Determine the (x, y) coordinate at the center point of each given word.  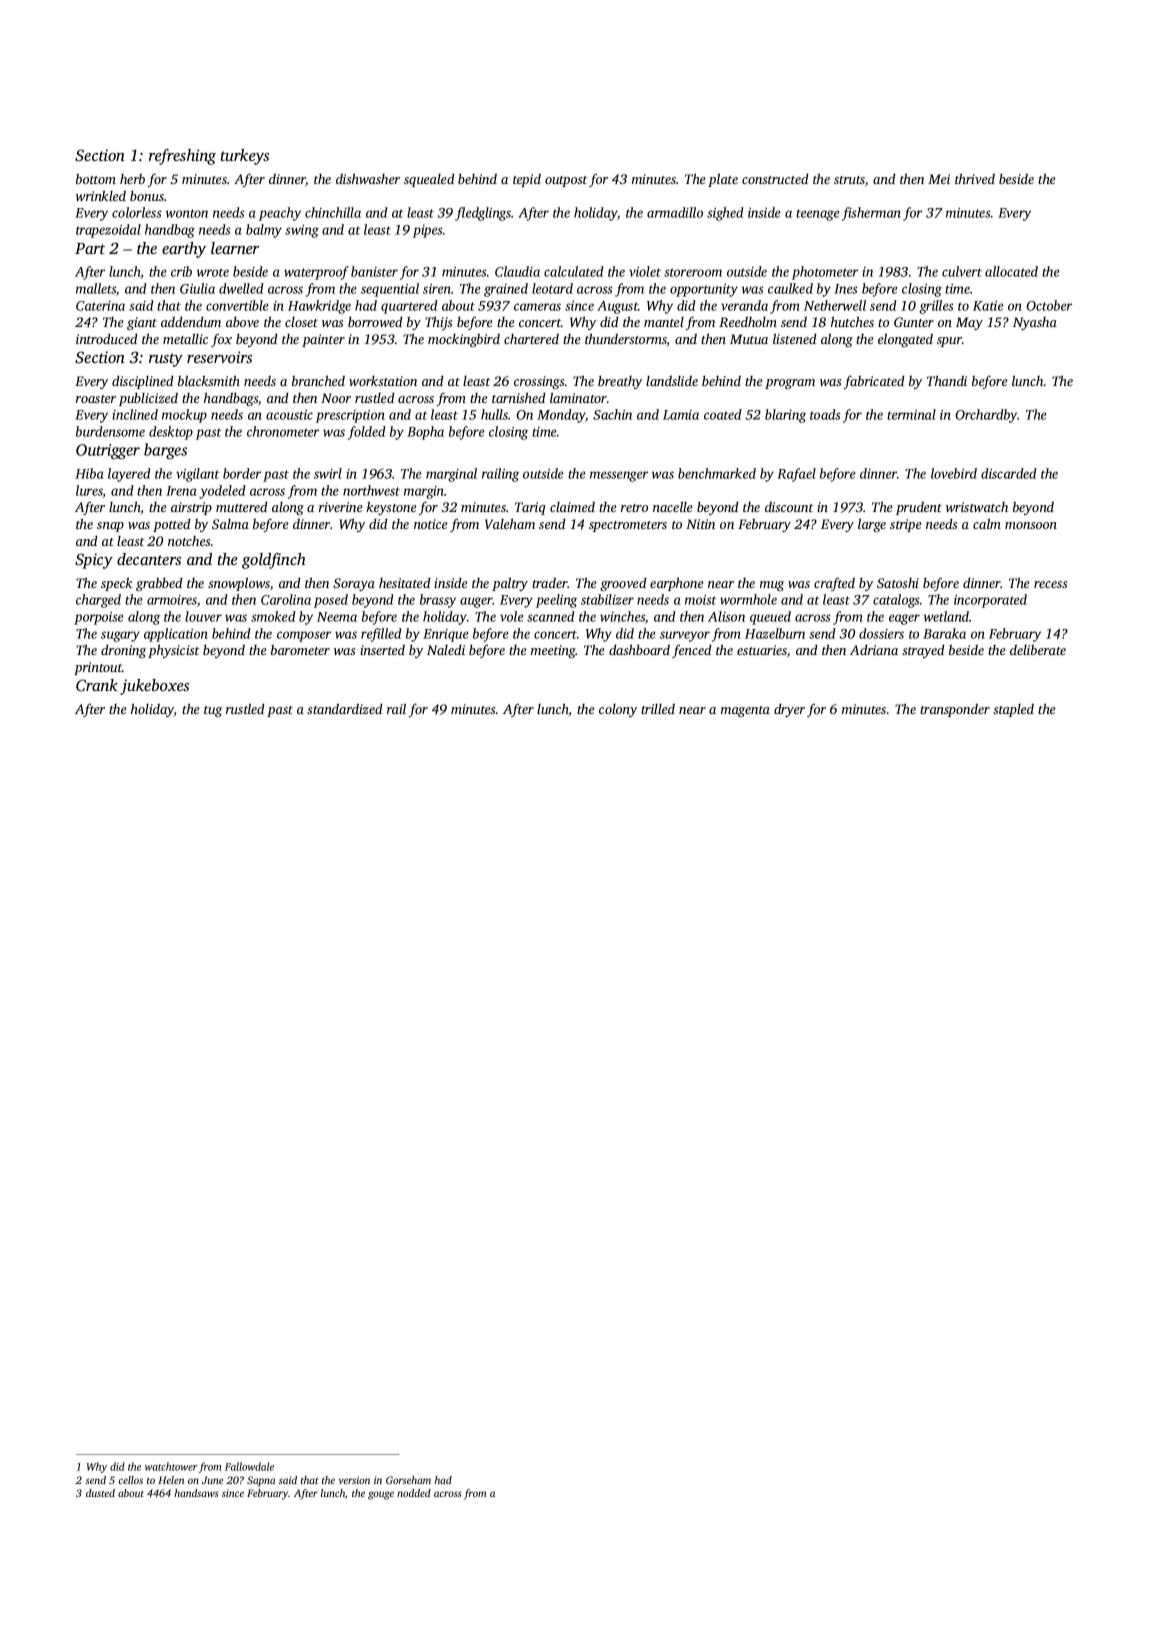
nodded (414, 1493)
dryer (789, 710)
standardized (345, 708)
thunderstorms (626, 338)
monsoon (1031, 525)
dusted (100, 1493)
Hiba (89, 473)
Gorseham (408, 1480)
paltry (510, 584)
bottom (96, 178)
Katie (988, 306)
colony (618, 710)
